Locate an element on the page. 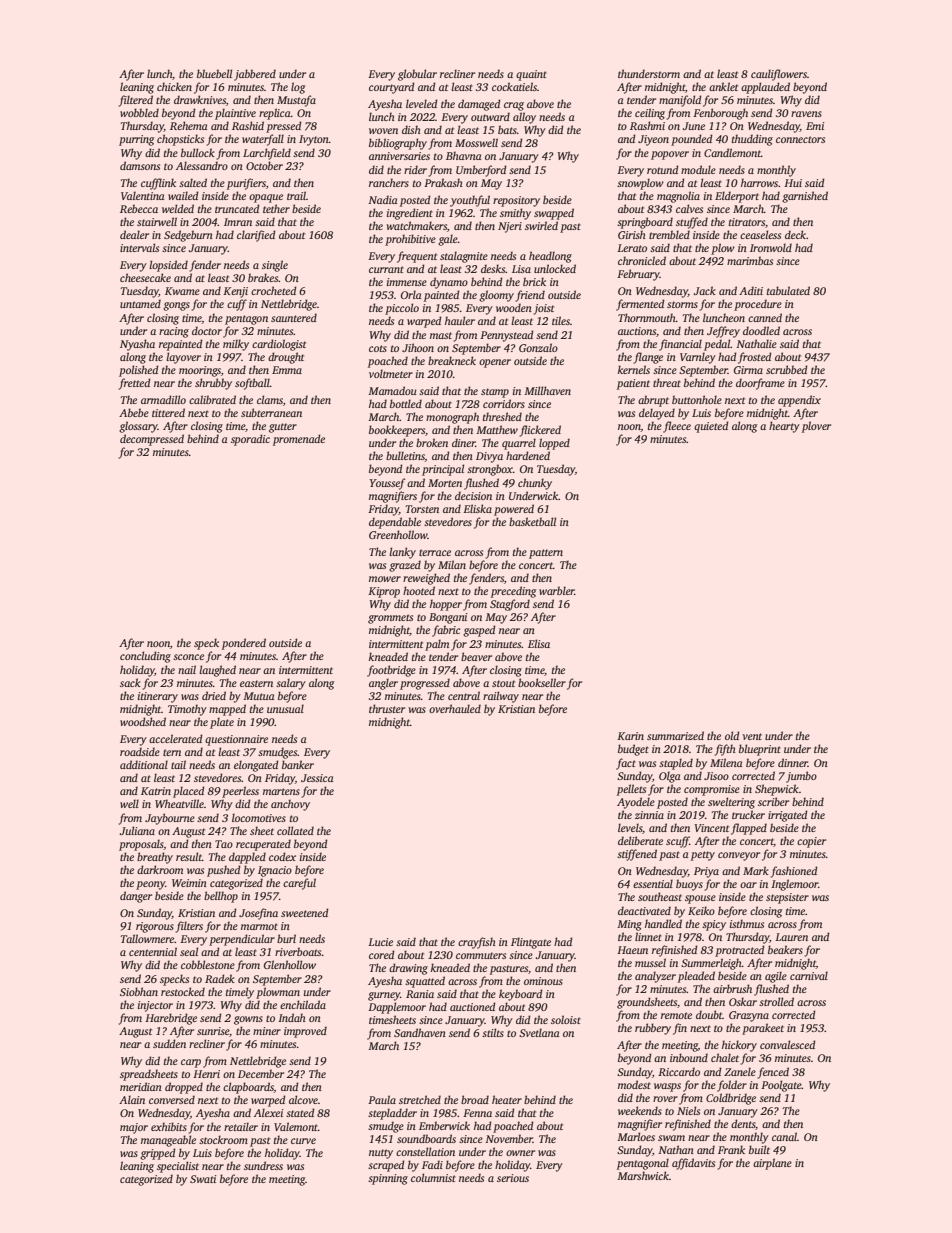 The image size is (952, 1233). delayed is located at coordinates (657, 414).
